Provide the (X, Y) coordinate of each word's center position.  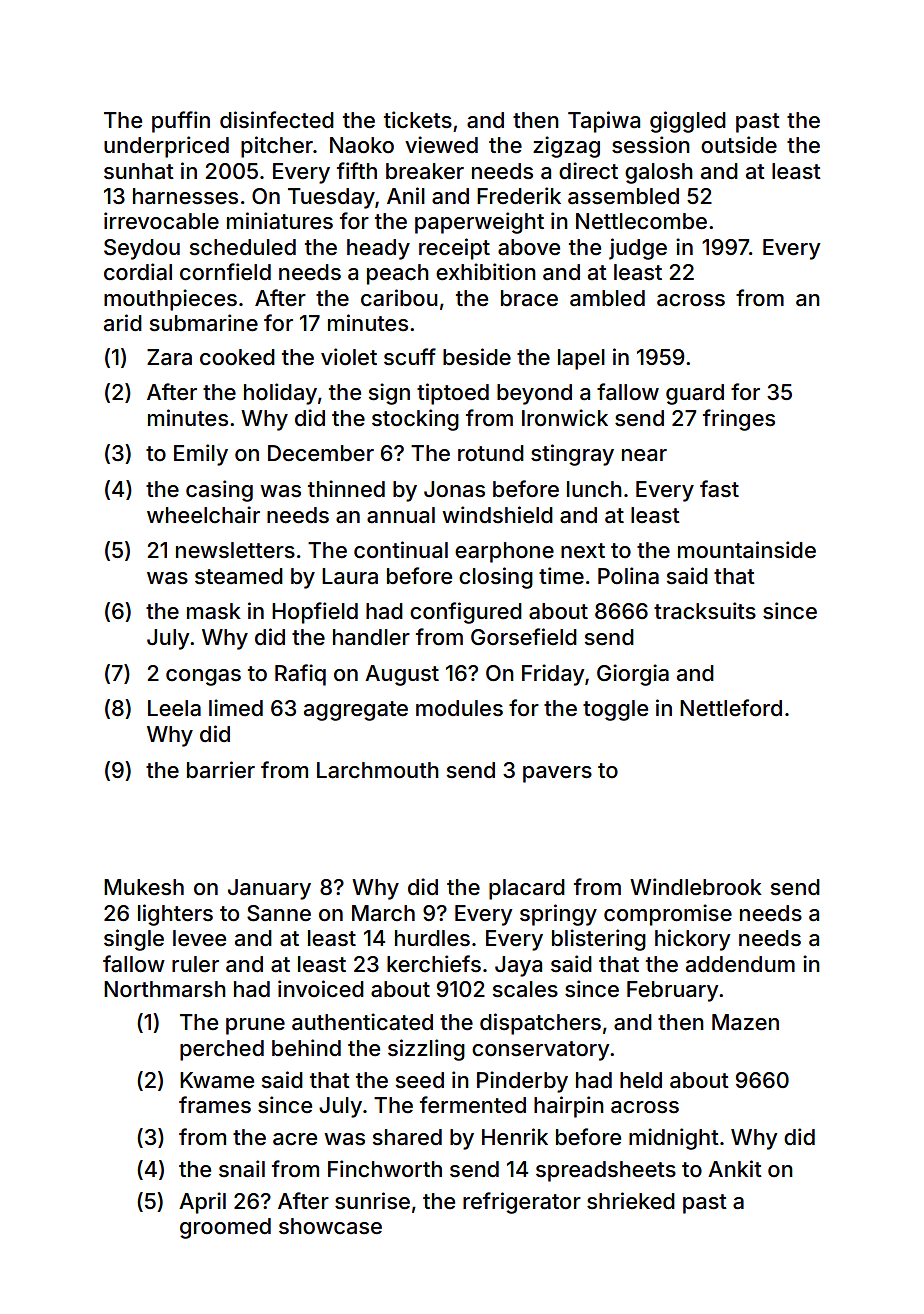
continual (401, 550)
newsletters (235, 550)
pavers (557, 774)
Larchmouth (378, 770)
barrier (221, 770)
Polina (628, 576)
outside (739, 145)
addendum (740, 964)
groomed (225, 1228)
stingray (572, 455)
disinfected (277, 120)
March (383, 913)
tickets (418, 120)
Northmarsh (165, 989)
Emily (201, 455)
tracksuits (705, 611)
